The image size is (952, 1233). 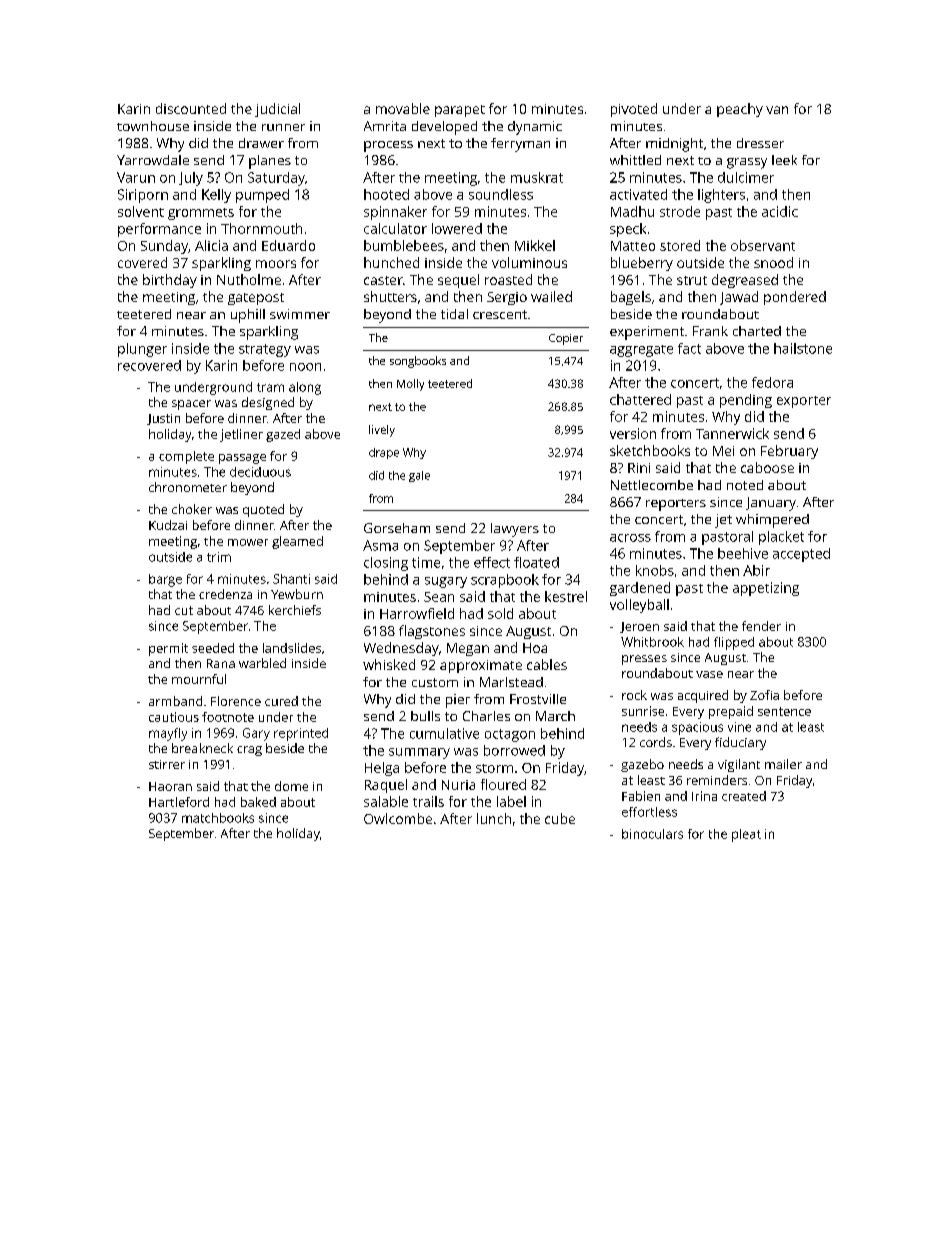 I want to click on Frostville, so click(x=538, y=699).
